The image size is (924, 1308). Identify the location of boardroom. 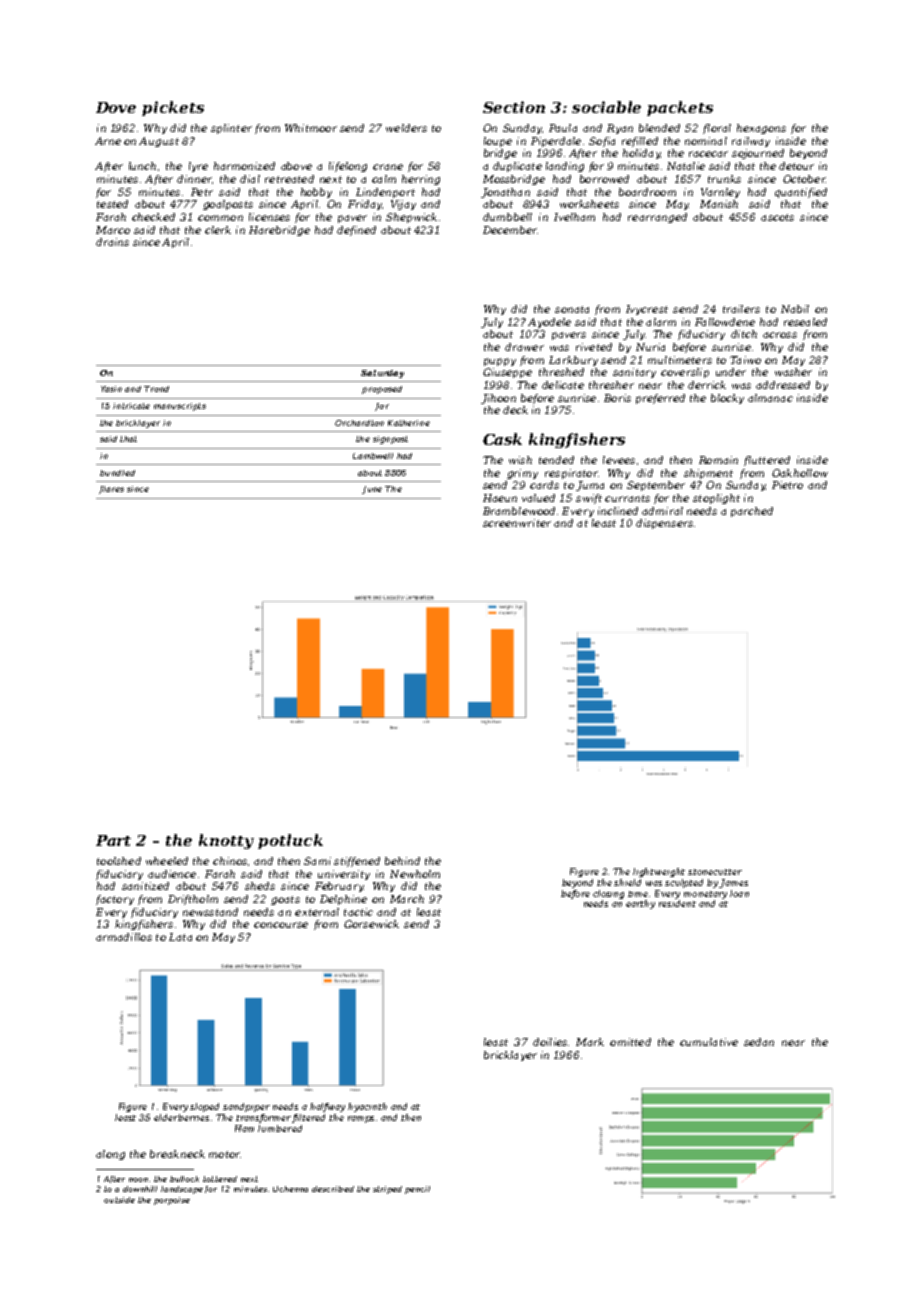
(647, 192).
